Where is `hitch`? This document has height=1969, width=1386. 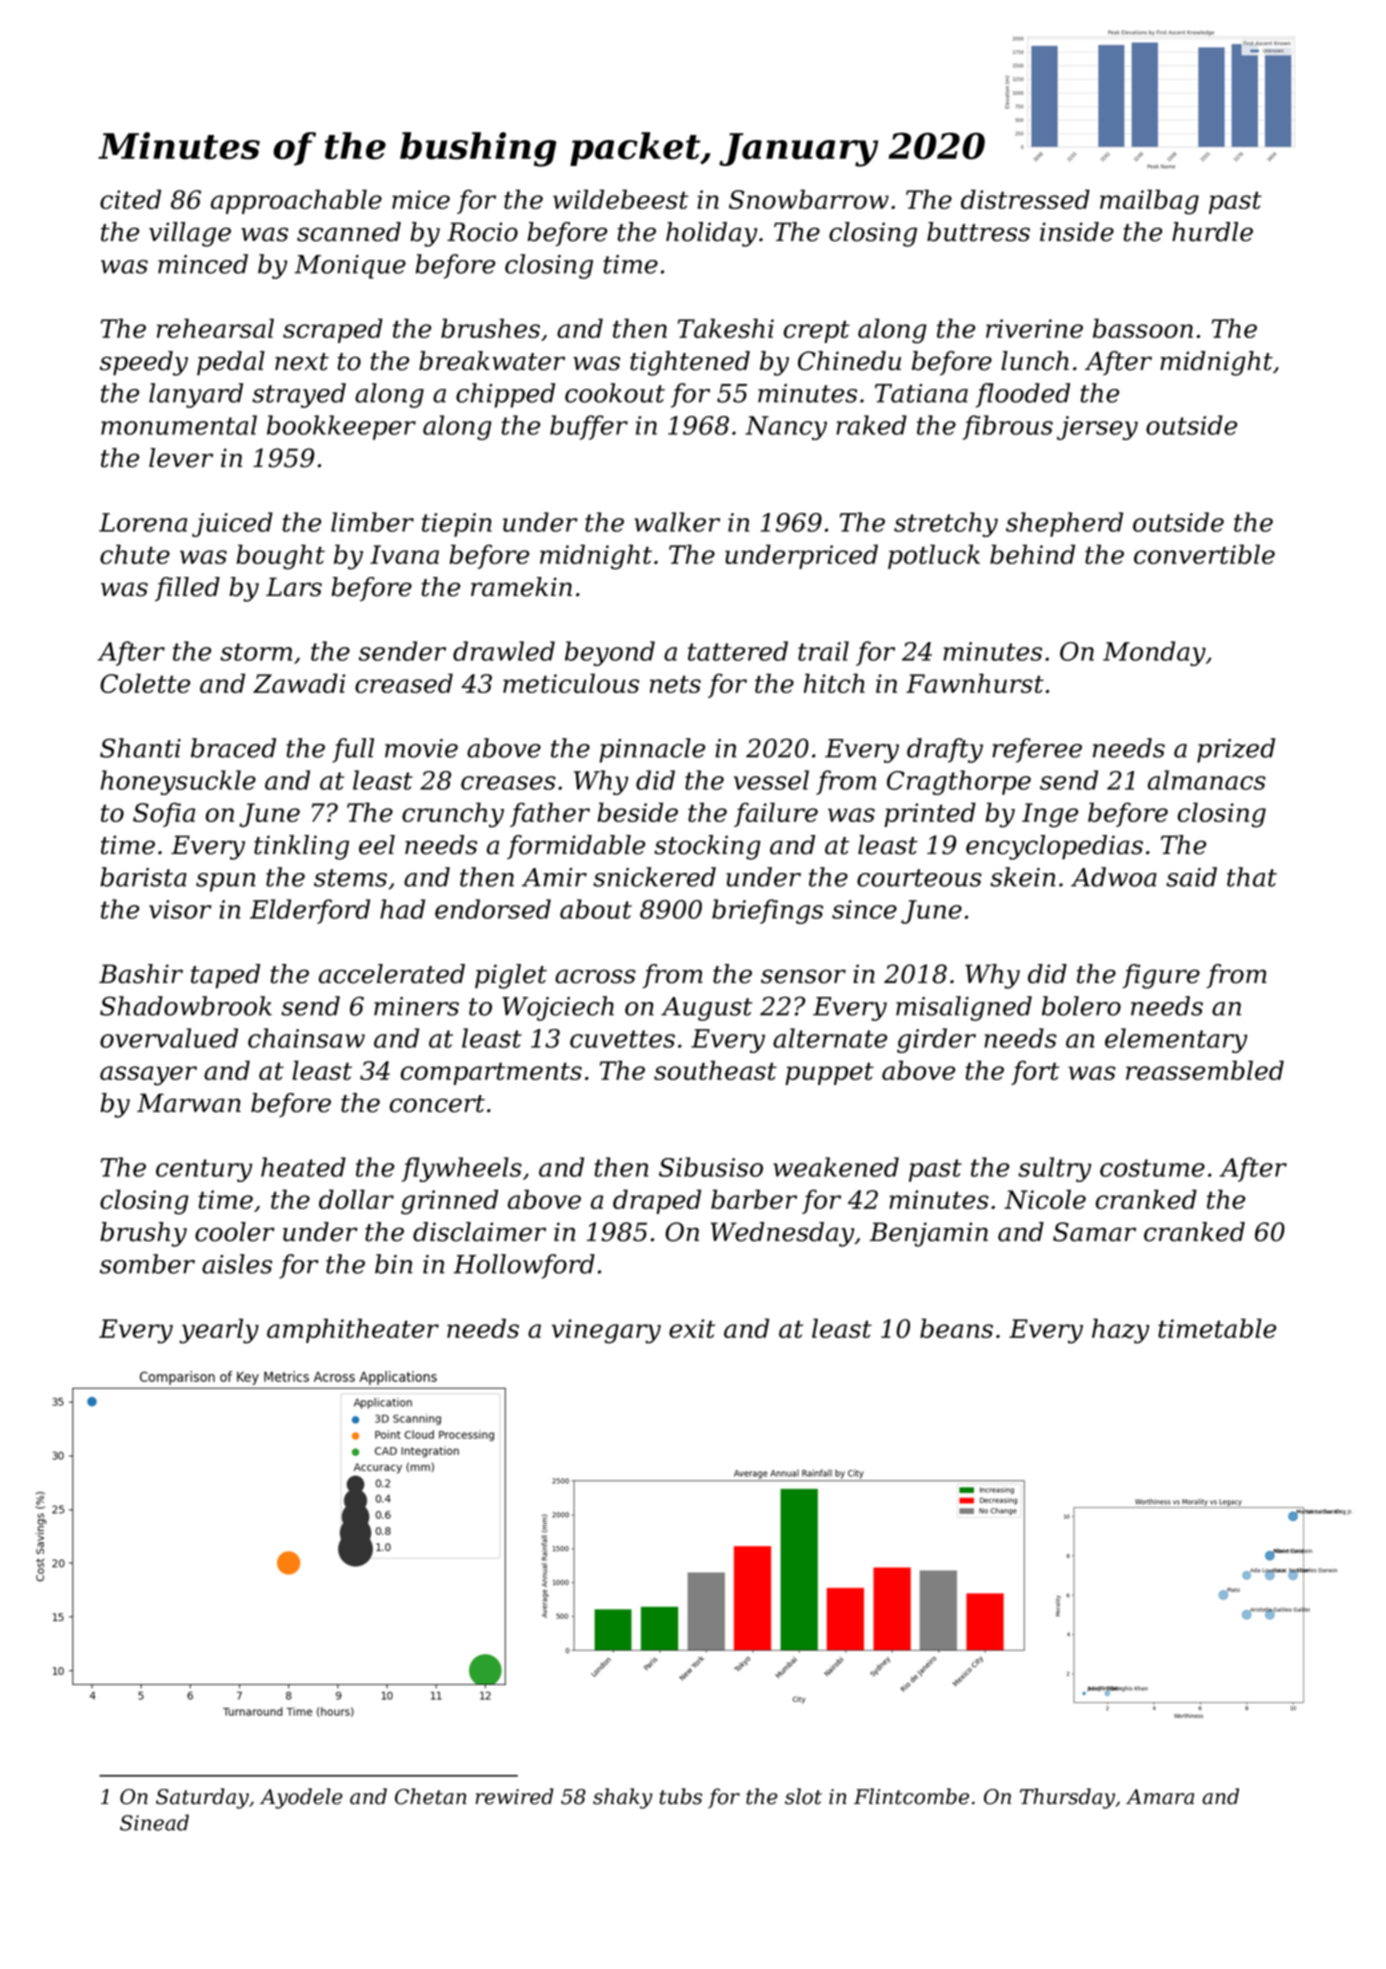
hitch is located at coordinates (834, 683).
